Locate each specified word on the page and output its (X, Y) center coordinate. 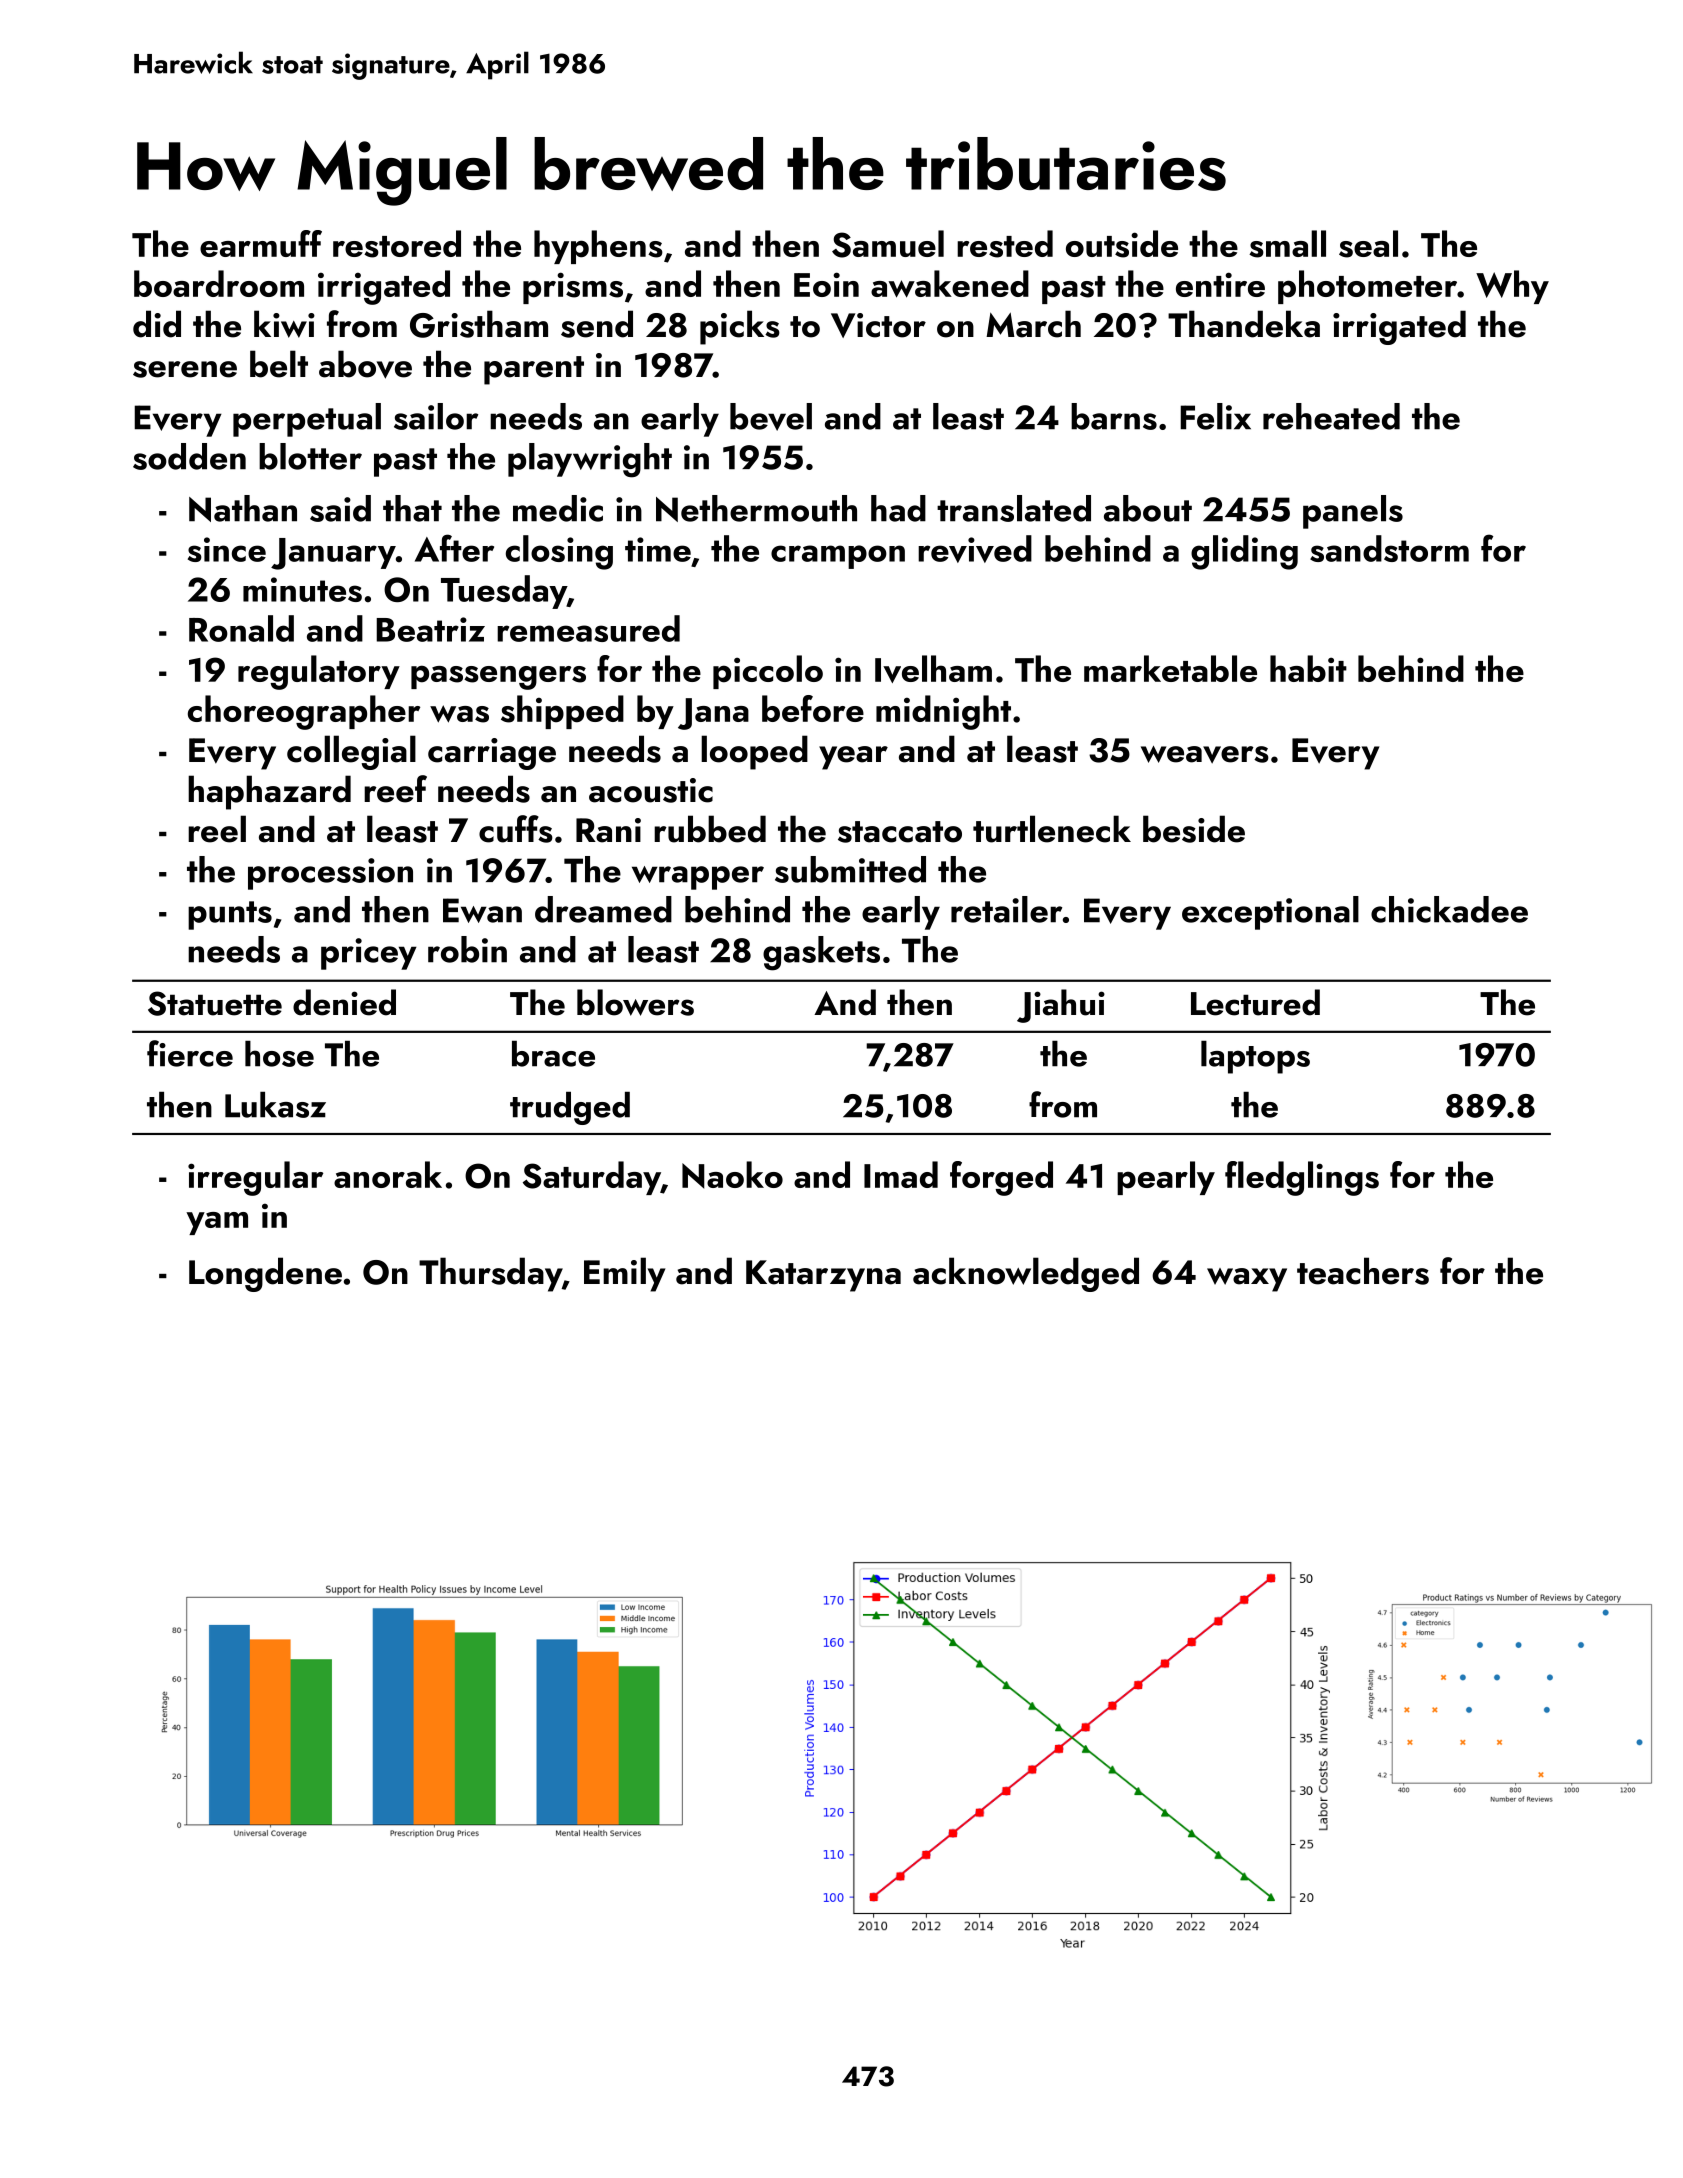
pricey (369, 954)
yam (217, 1223)
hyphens (598, 247)
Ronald (241, 628)
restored (397, 244)
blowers (635, 1002)
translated (1014, 508)
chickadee (1449, 909)
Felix (1215, 416)
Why (1512, 287)
